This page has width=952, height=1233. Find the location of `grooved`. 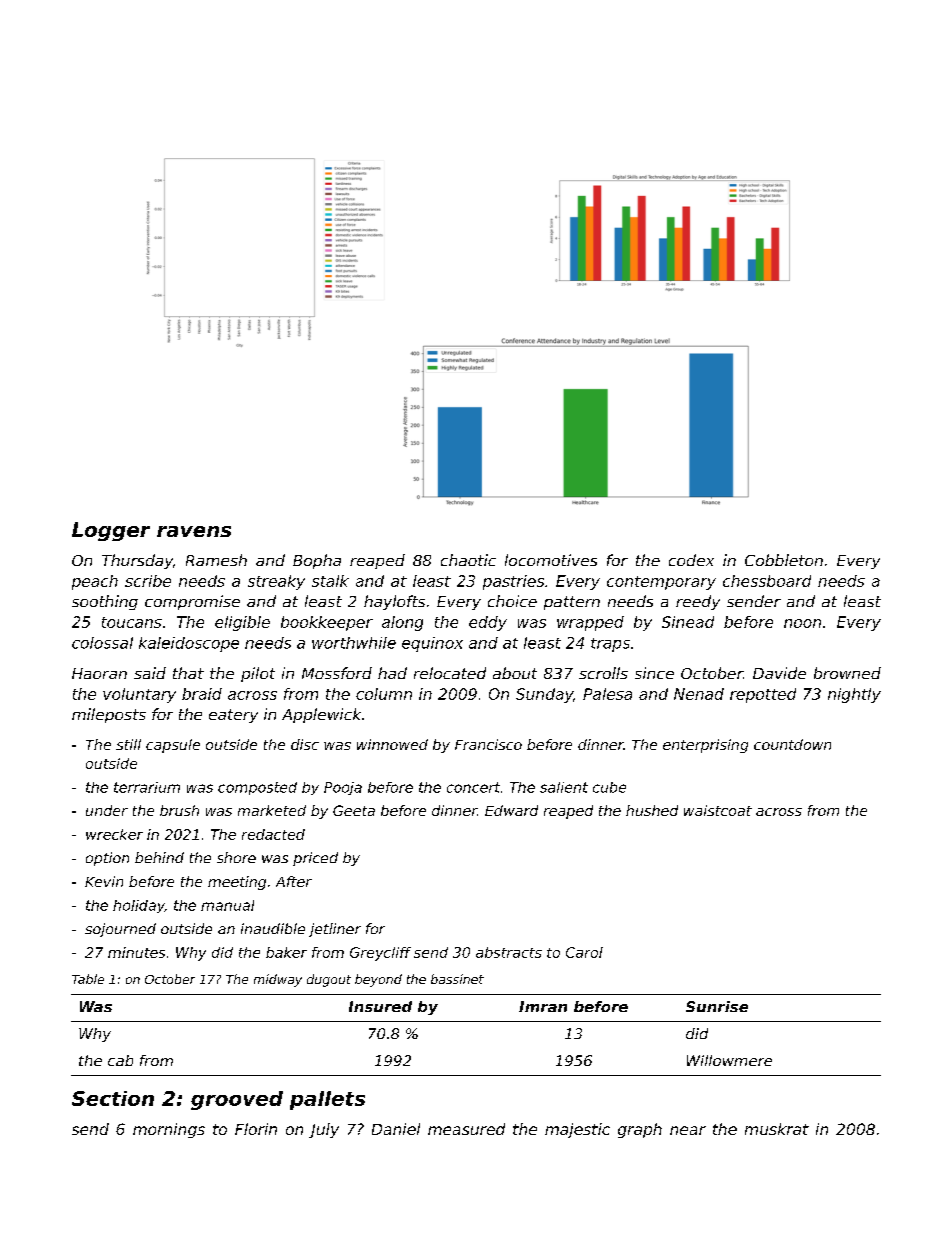

grooved is located at coordinates (237, 1100).
